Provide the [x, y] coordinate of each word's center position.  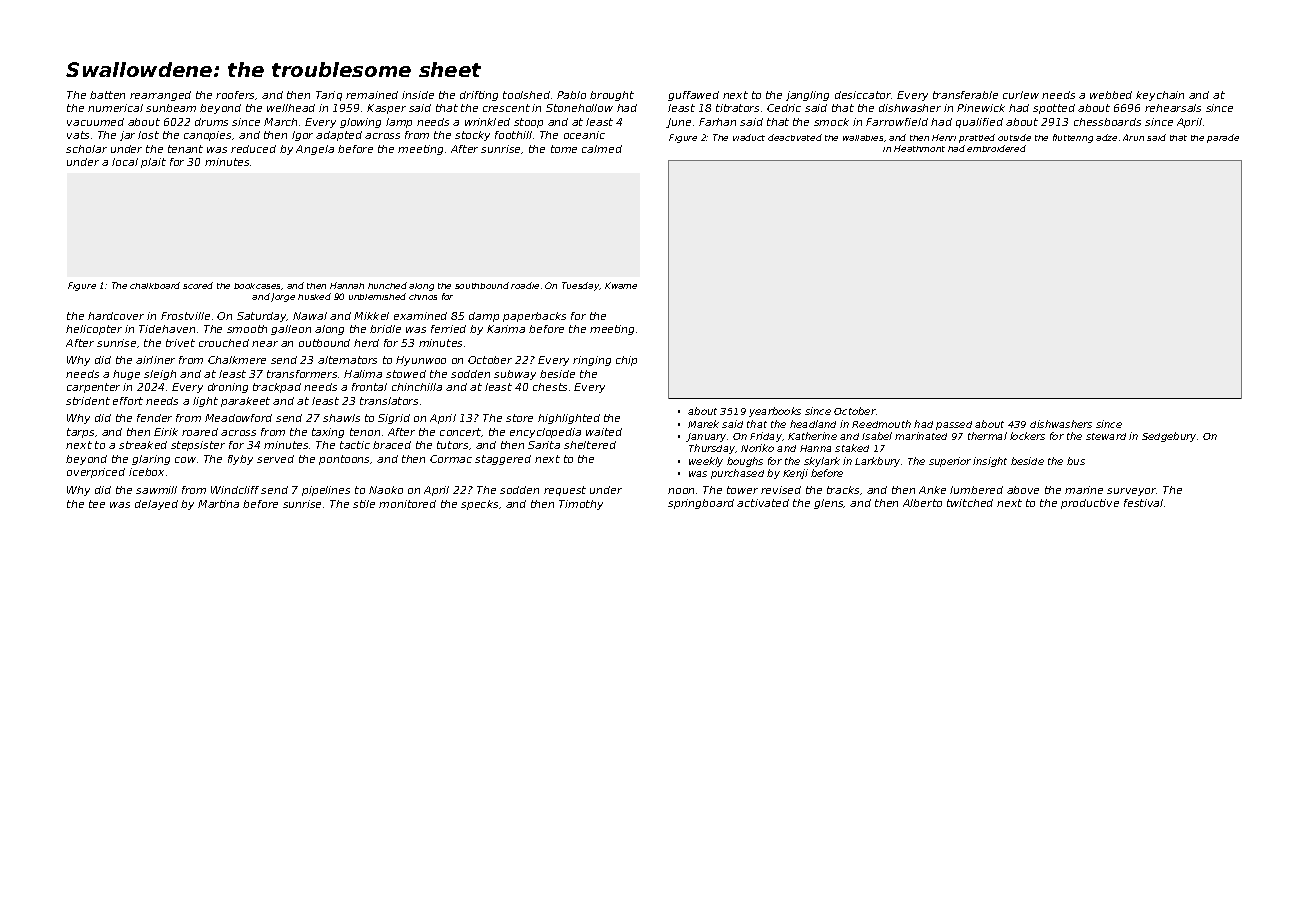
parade [1223, 138]
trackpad [277, 388]
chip [626, 361]
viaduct [749, 137]
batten [107, 95]
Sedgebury [1169, 437]
